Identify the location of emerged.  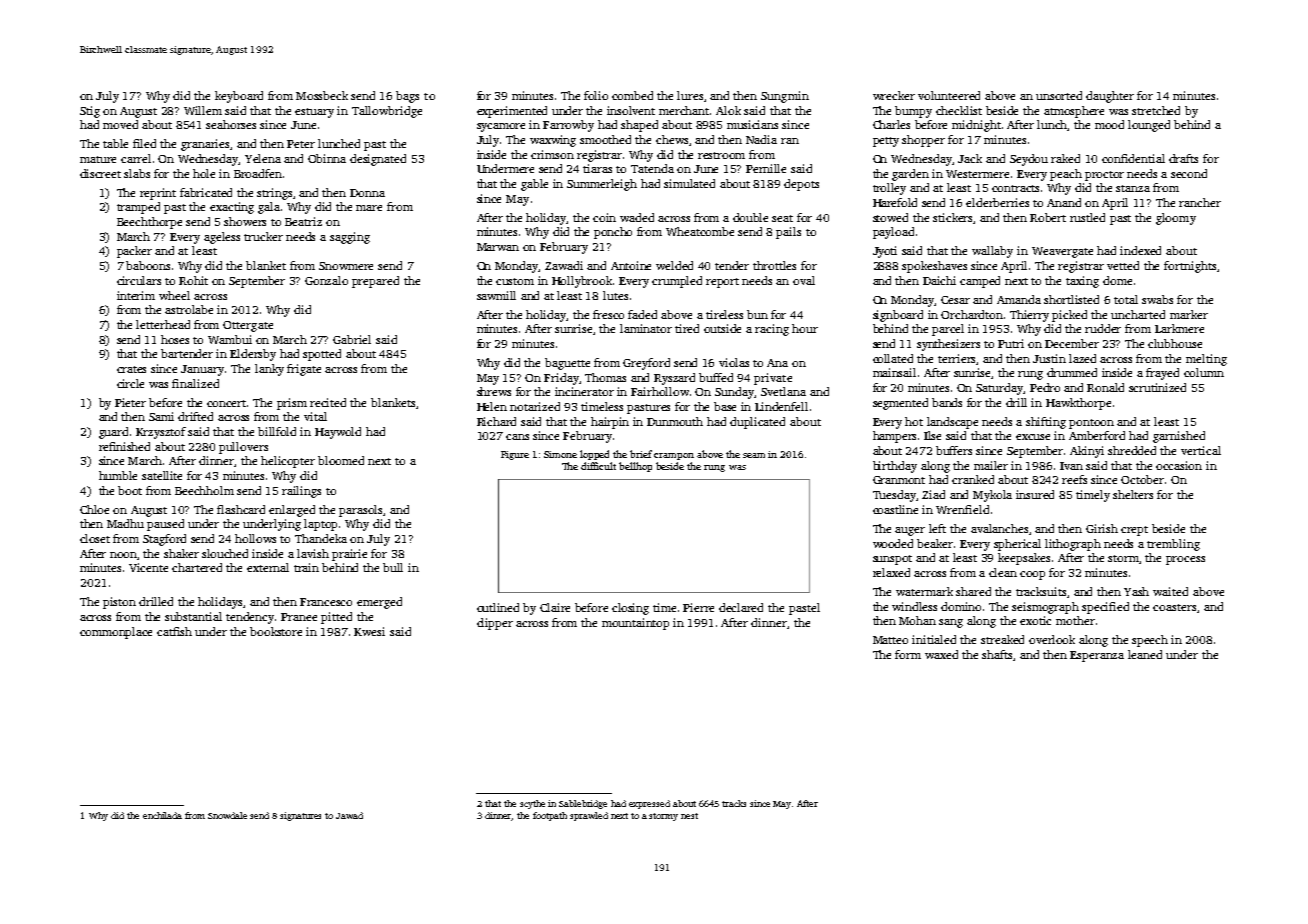
(379, 603).
